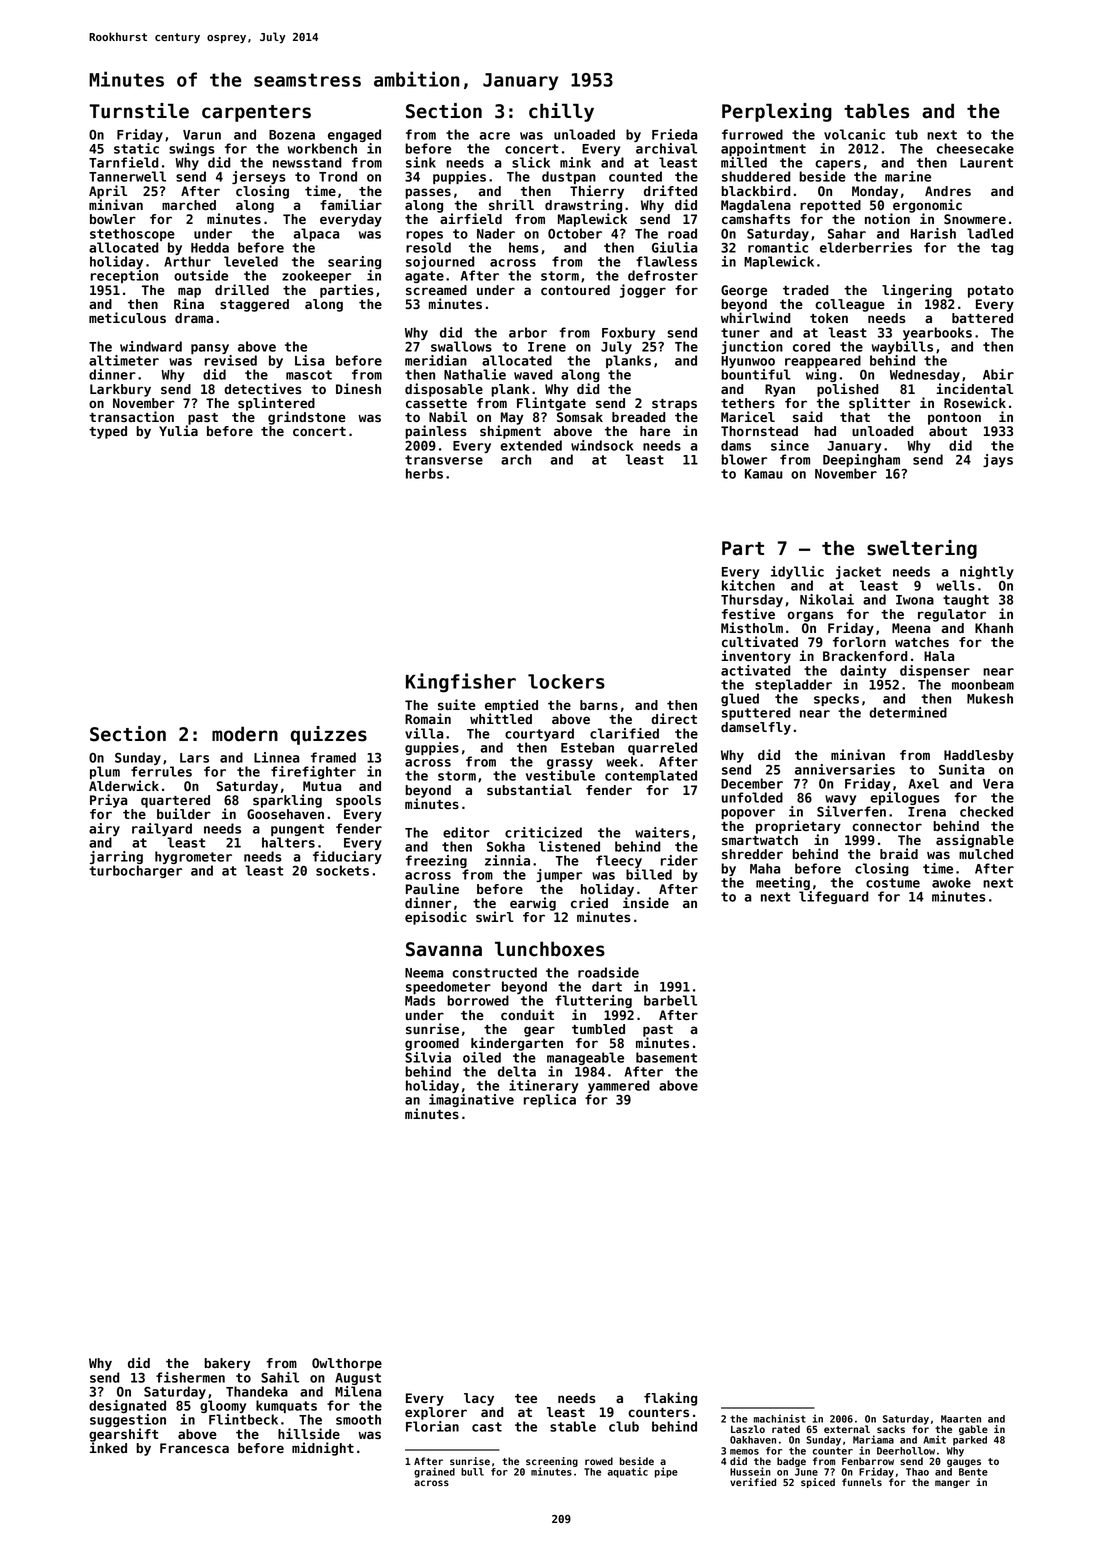 This image has width=1103, height=1560. Describe the element at coordinates (566, 681) in the image. I see `lockers` at that location.
